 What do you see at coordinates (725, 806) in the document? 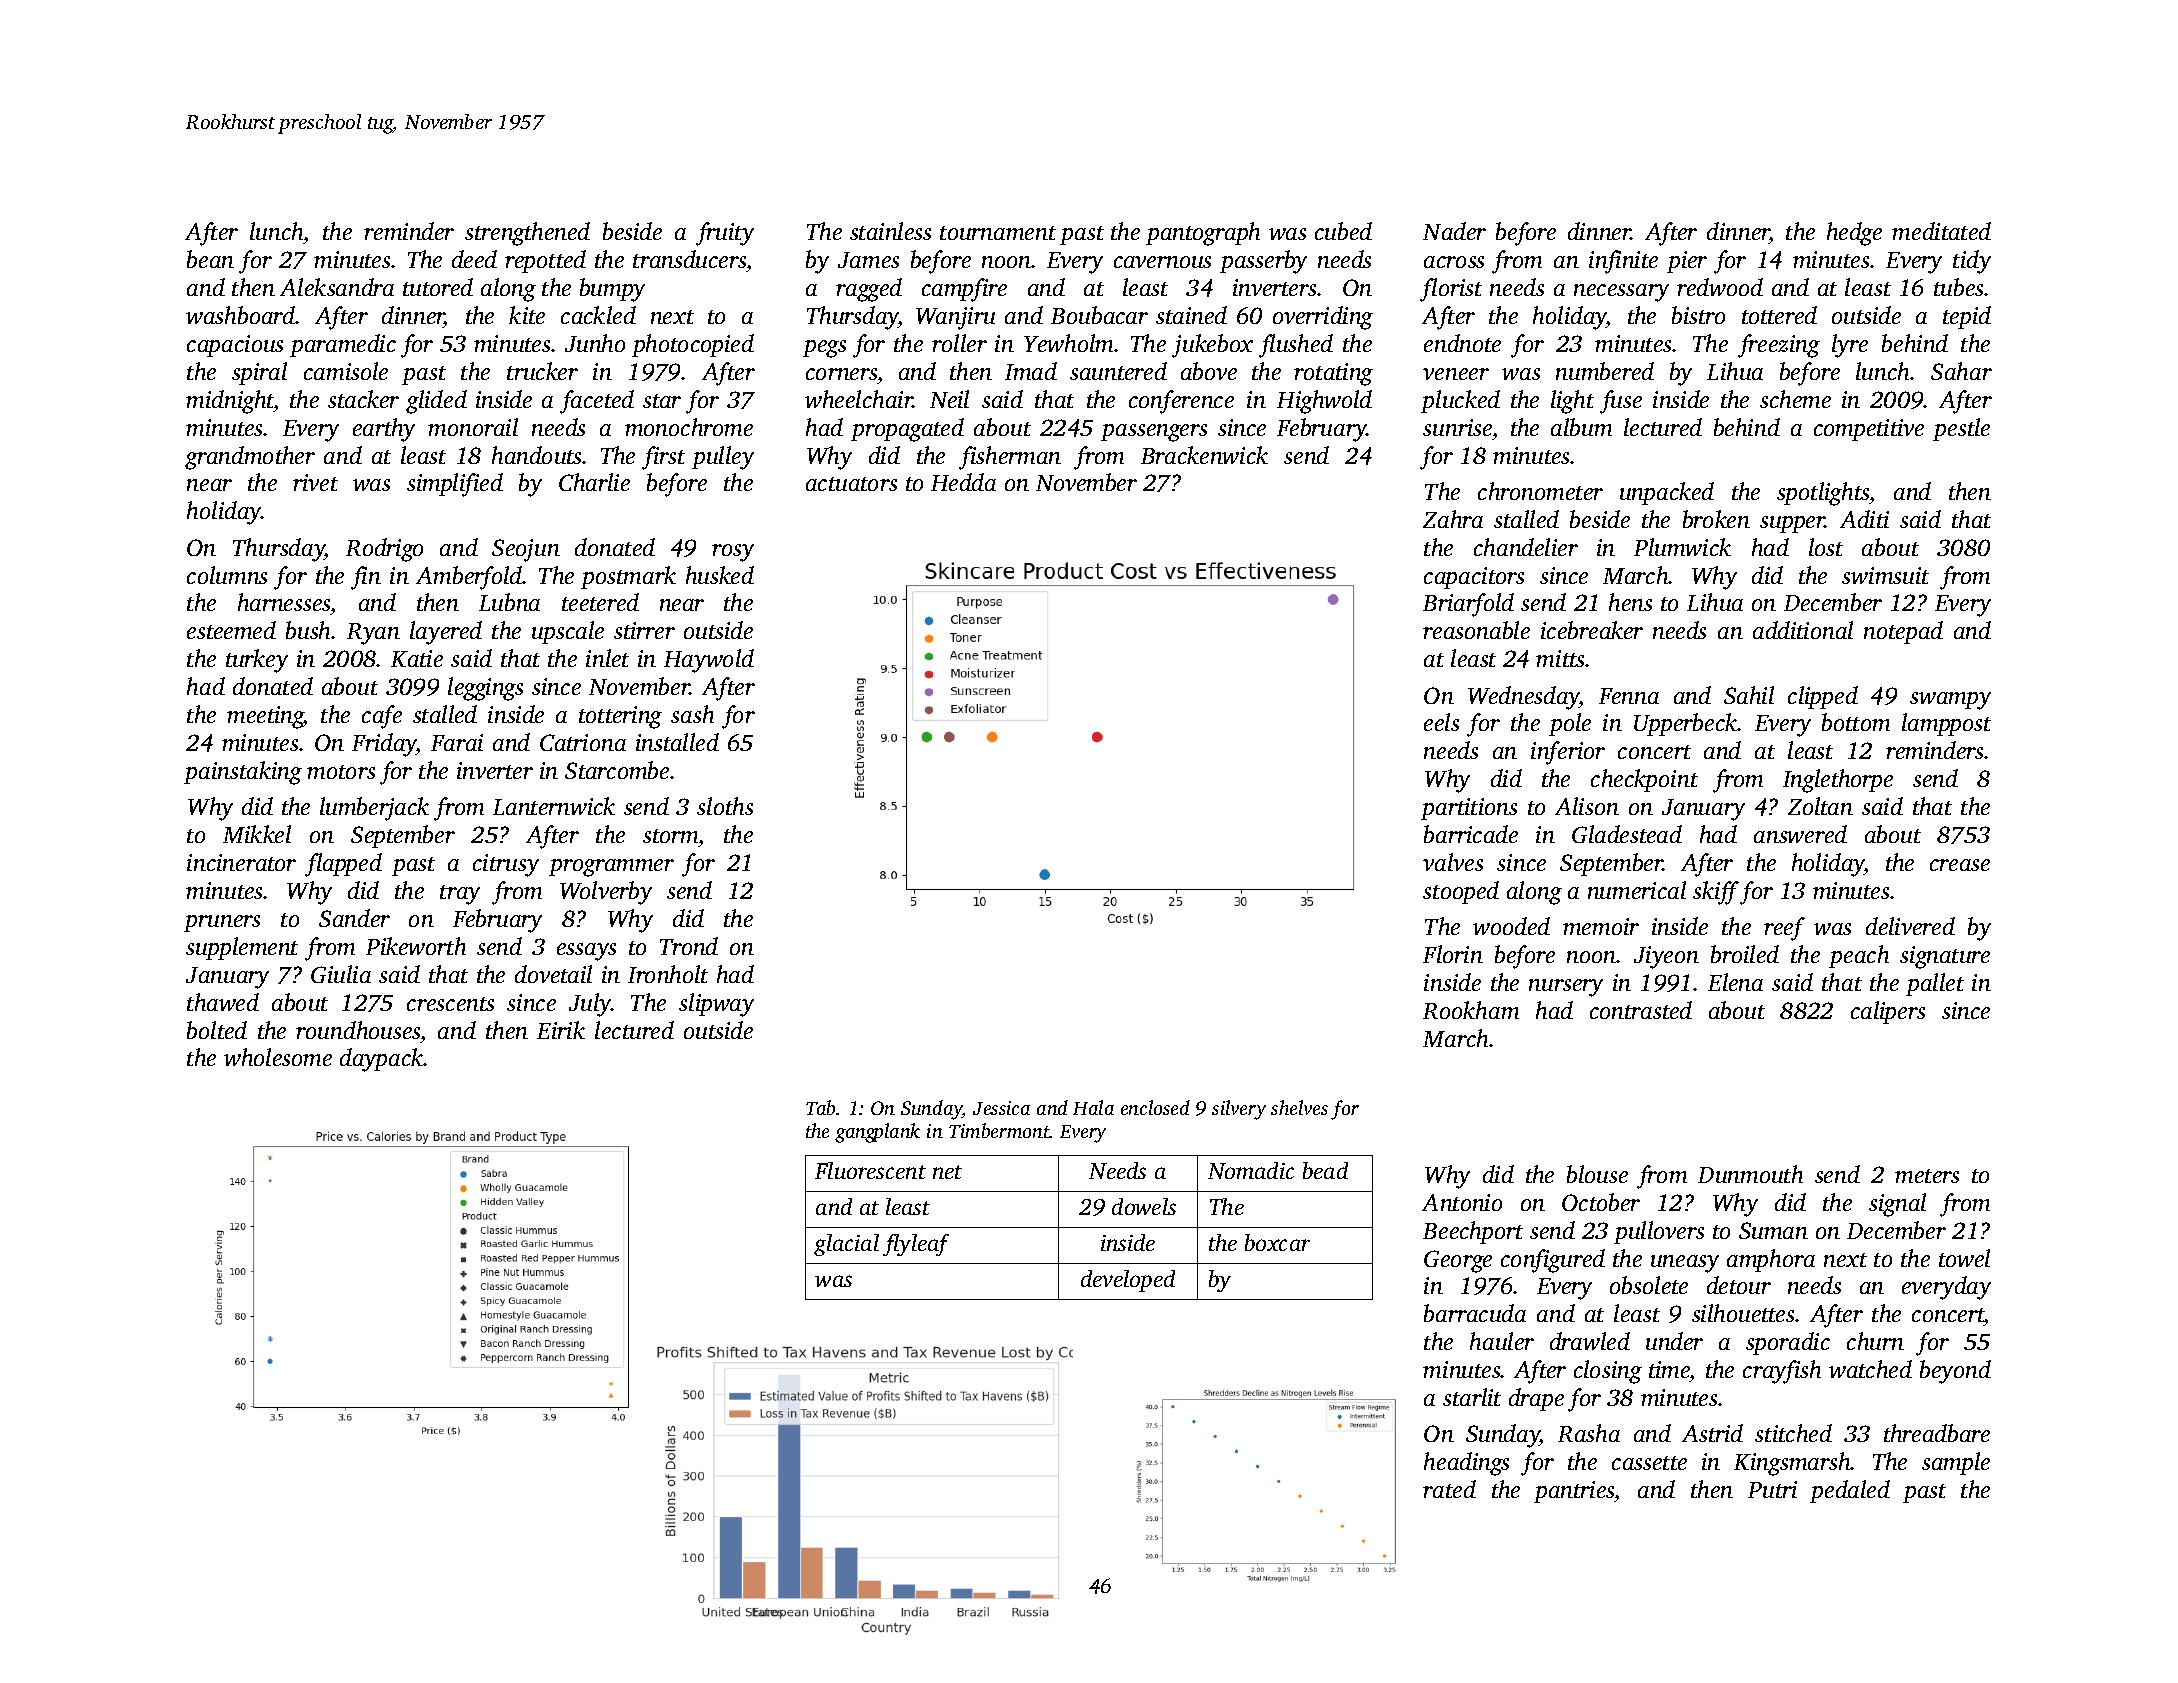
I see `sloths` at bounding box center [725, 806].
